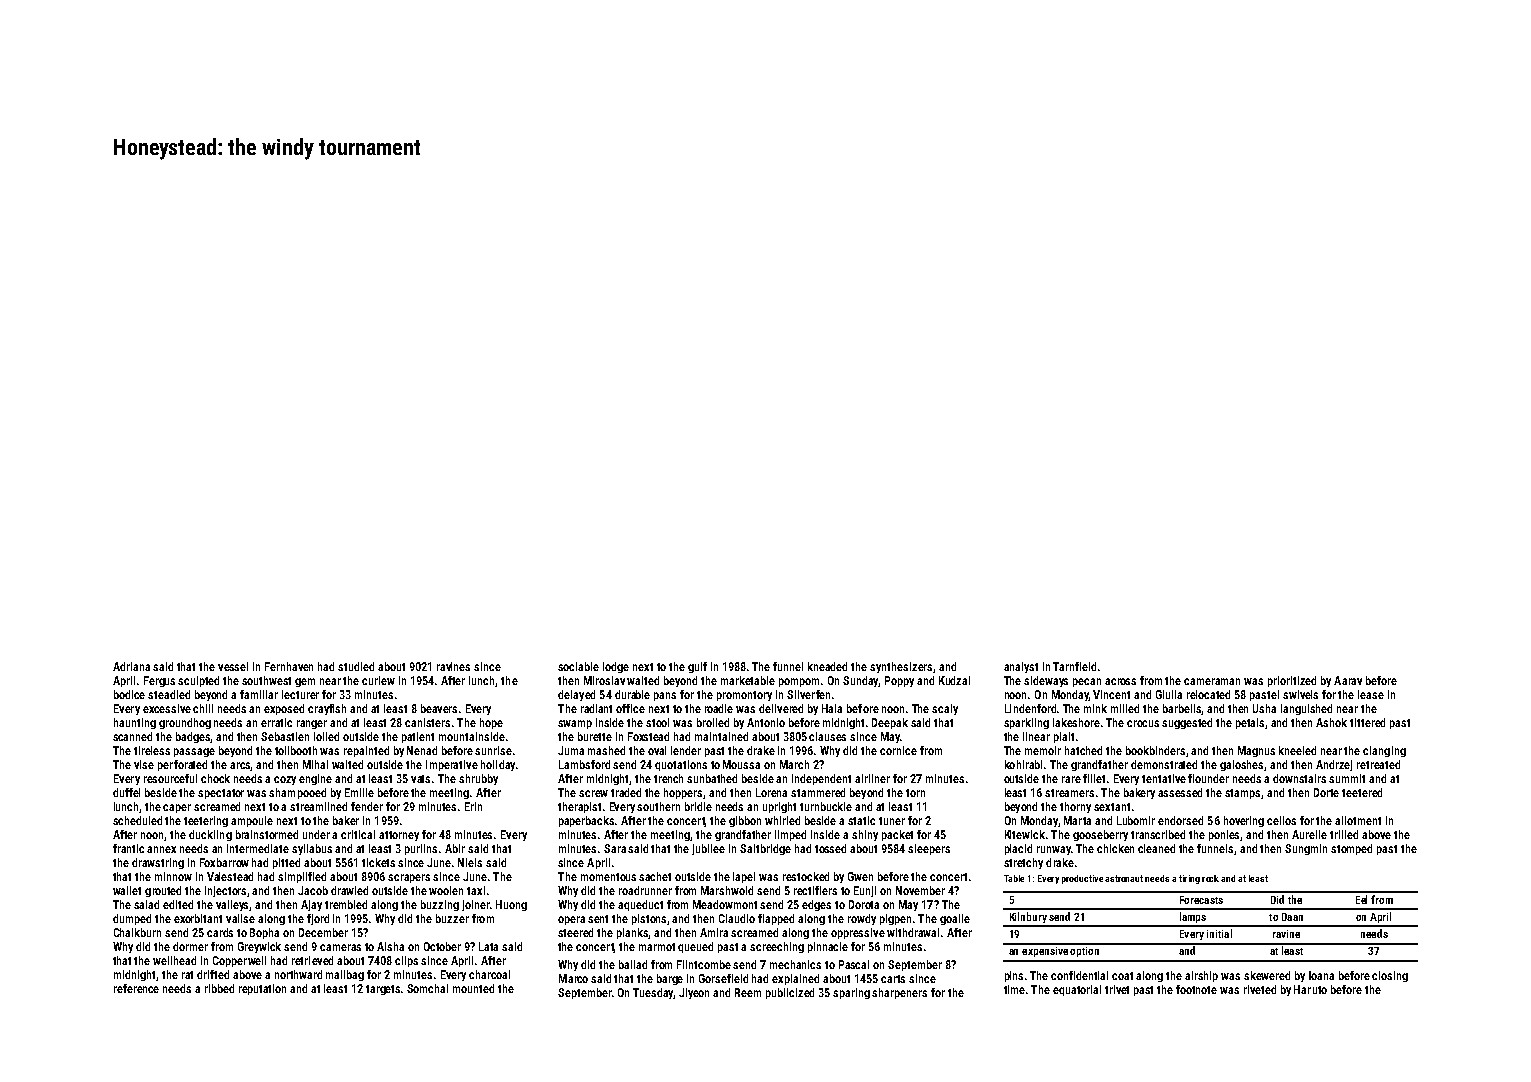  Describe the element at coordinates (1371, 694) in the screenshot. I see `lease` at that location.
